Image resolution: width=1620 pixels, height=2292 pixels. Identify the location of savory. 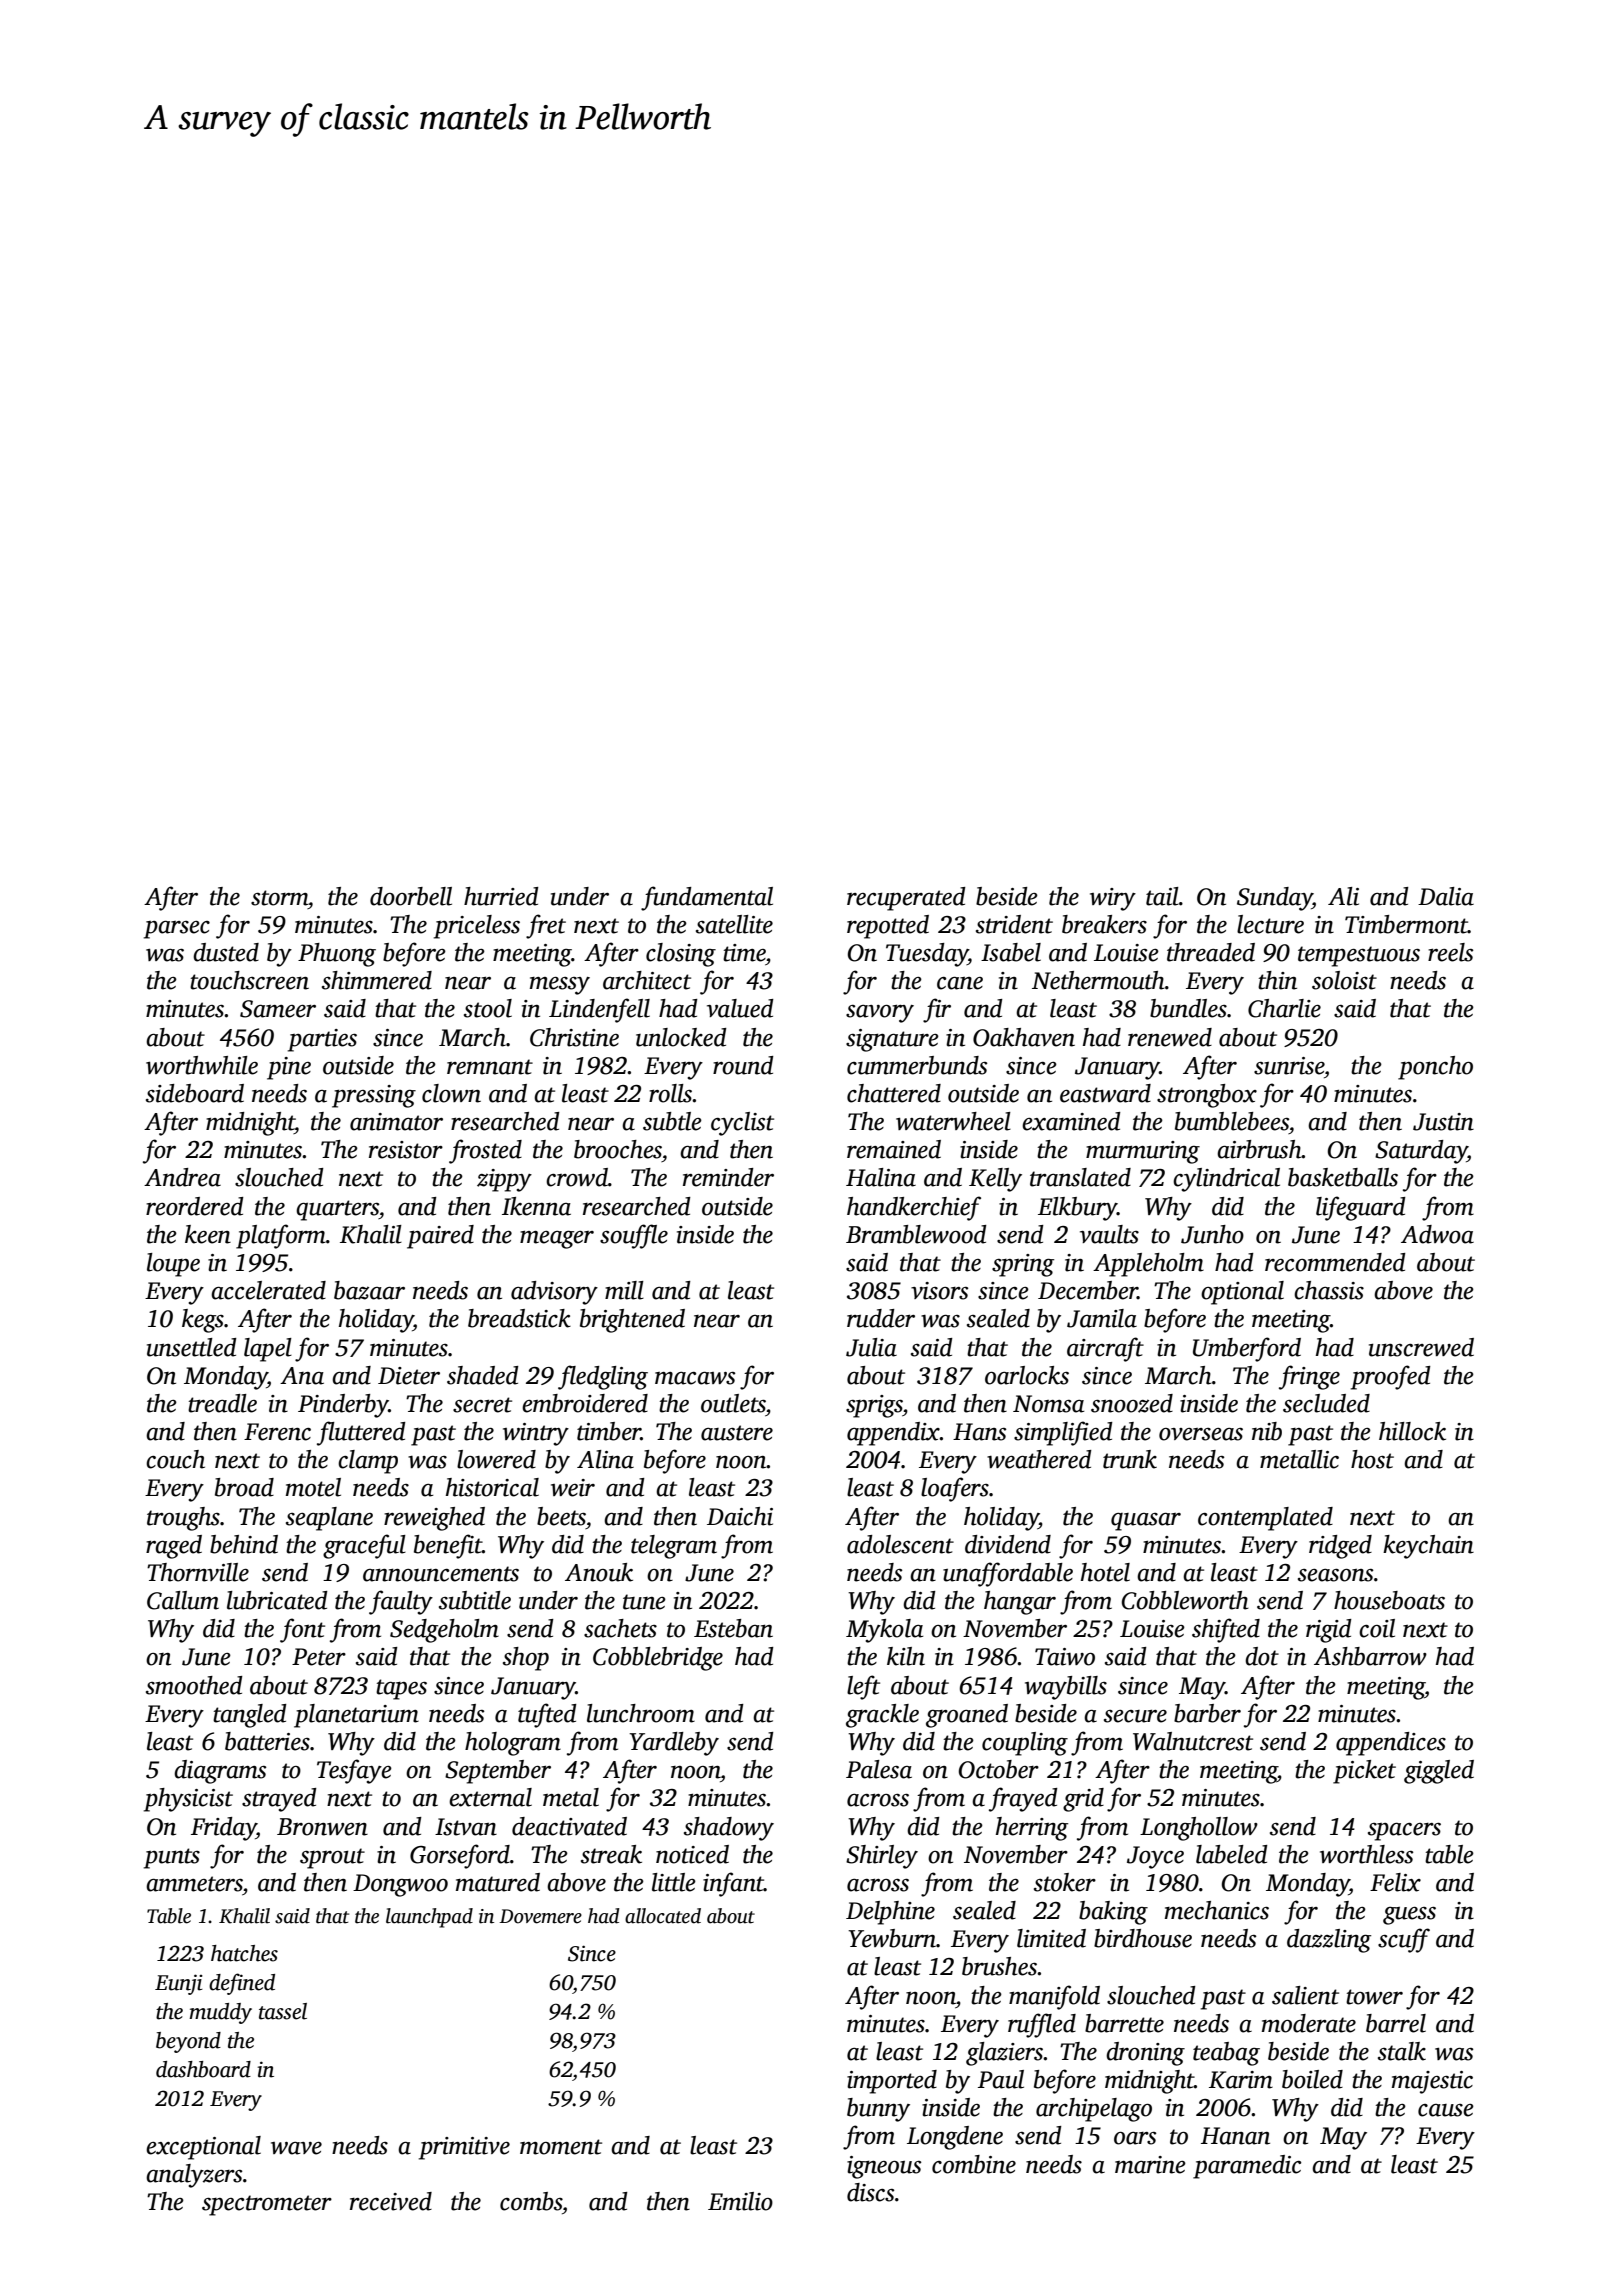
(880, 1014).
